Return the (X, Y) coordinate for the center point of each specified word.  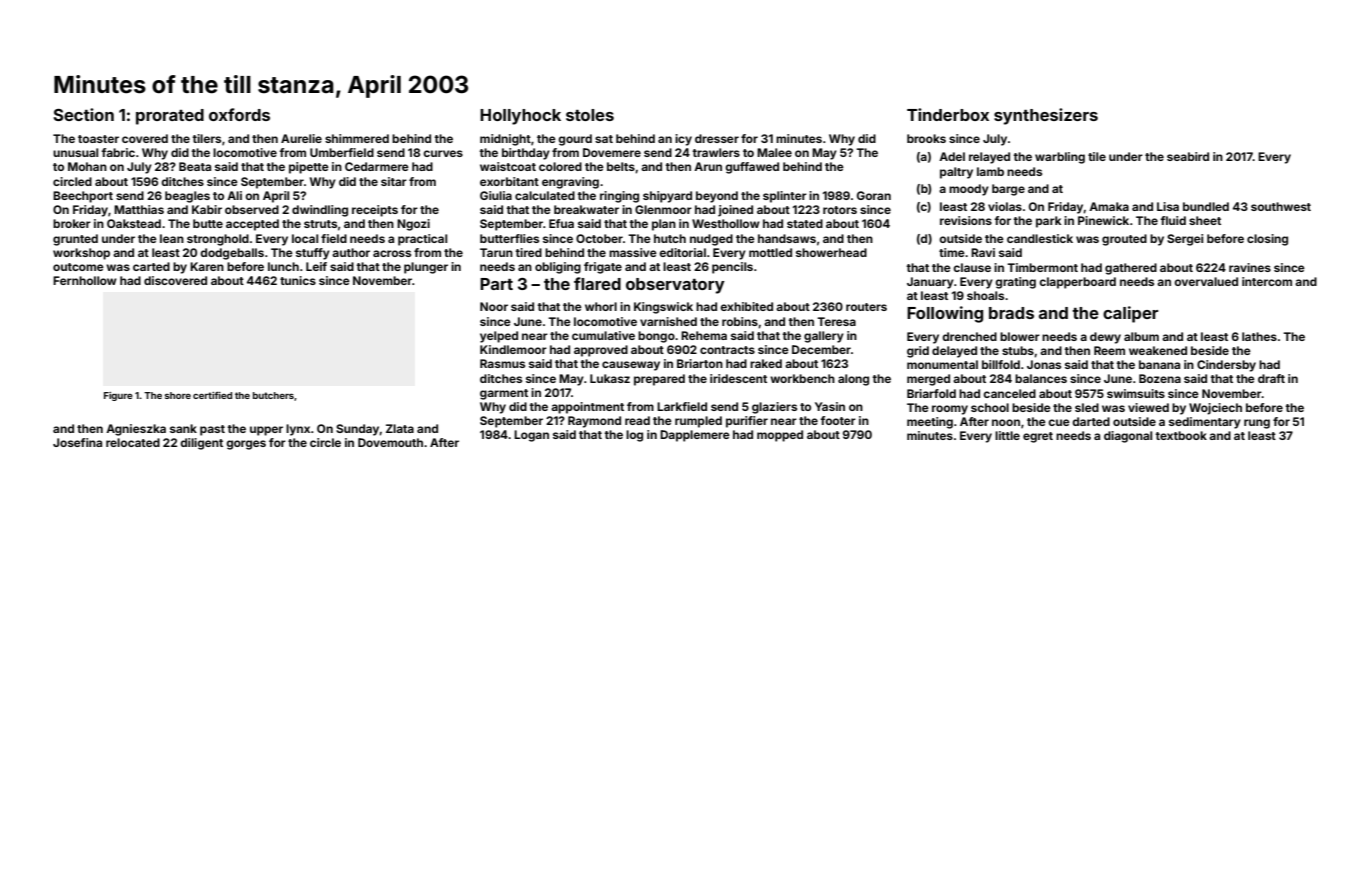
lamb (990, 171)
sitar (394, 181)
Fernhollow (85, 280)
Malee (774, 152)
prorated (170, 117)
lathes (1259, 336)
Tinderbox (948, 114)
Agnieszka (136, 430)
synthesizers (1046, 116)
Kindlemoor (513, 349)
